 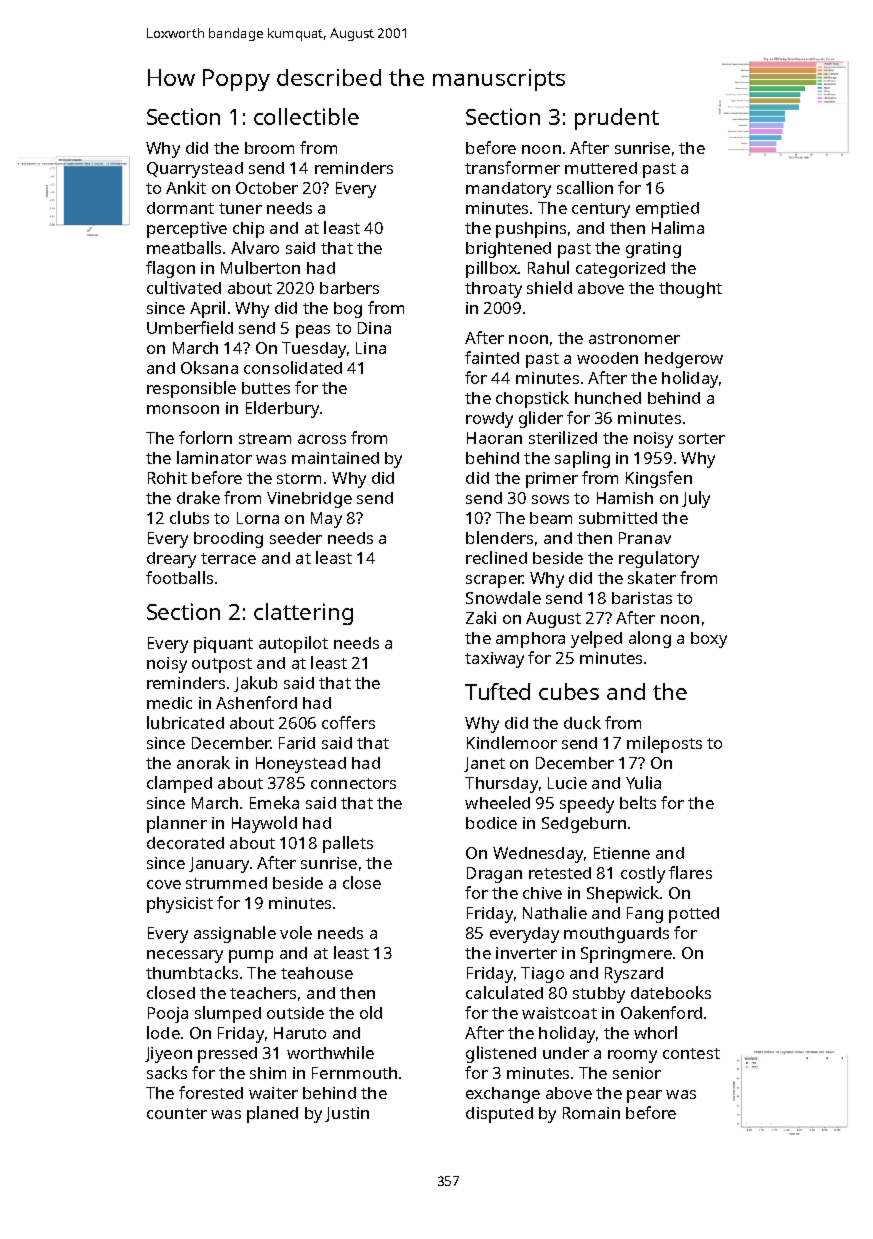 What do you see at coordinates (492, 269) in the screenshot?
I see `pillbox` at bounding box center [492, 269].
